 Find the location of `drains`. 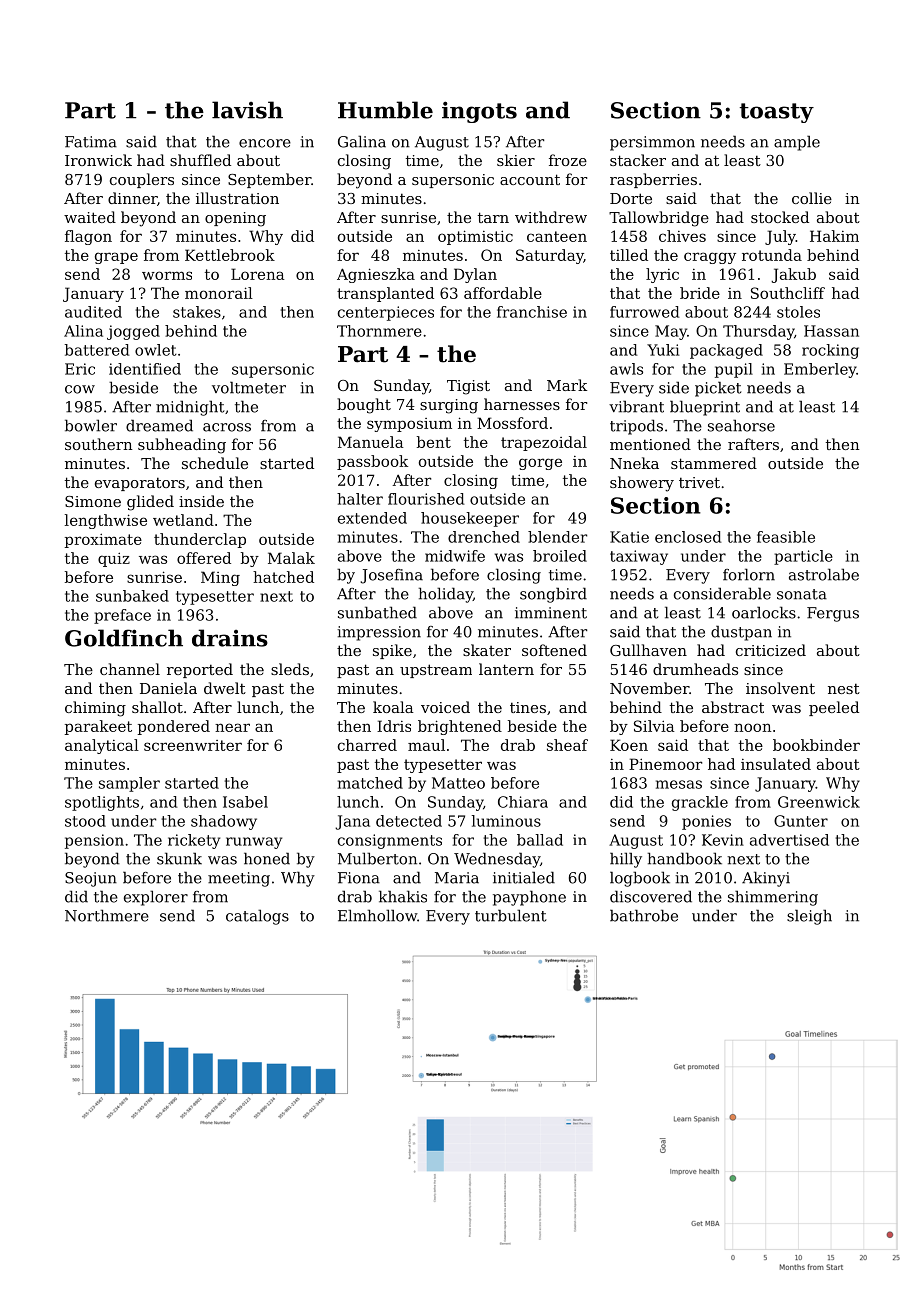

drains is located at coordinates (230, 638).
